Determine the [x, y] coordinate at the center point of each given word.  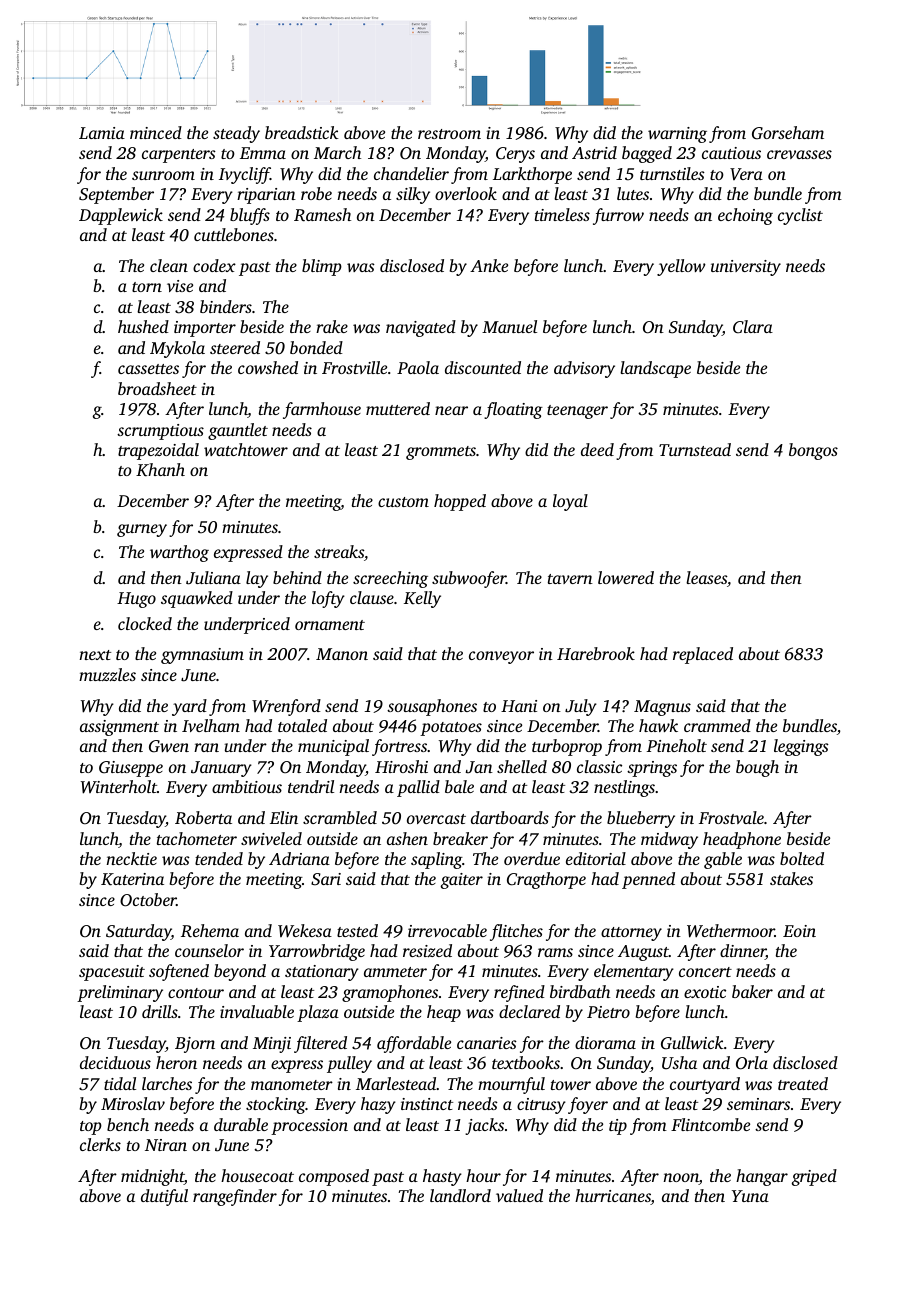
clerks [100, 1144]
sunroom [163, 175]
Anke [489, 265]
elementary [634, 972]
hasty [442, 1177]
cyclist [800, 216]
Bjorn [195, 1045]
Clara [753, 327]
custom [403, 502]
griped [814, 1177]
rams [555, 952]
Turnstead [695, 449]
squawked [197, 599]
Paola [418, 367]
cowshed [268, 367]
